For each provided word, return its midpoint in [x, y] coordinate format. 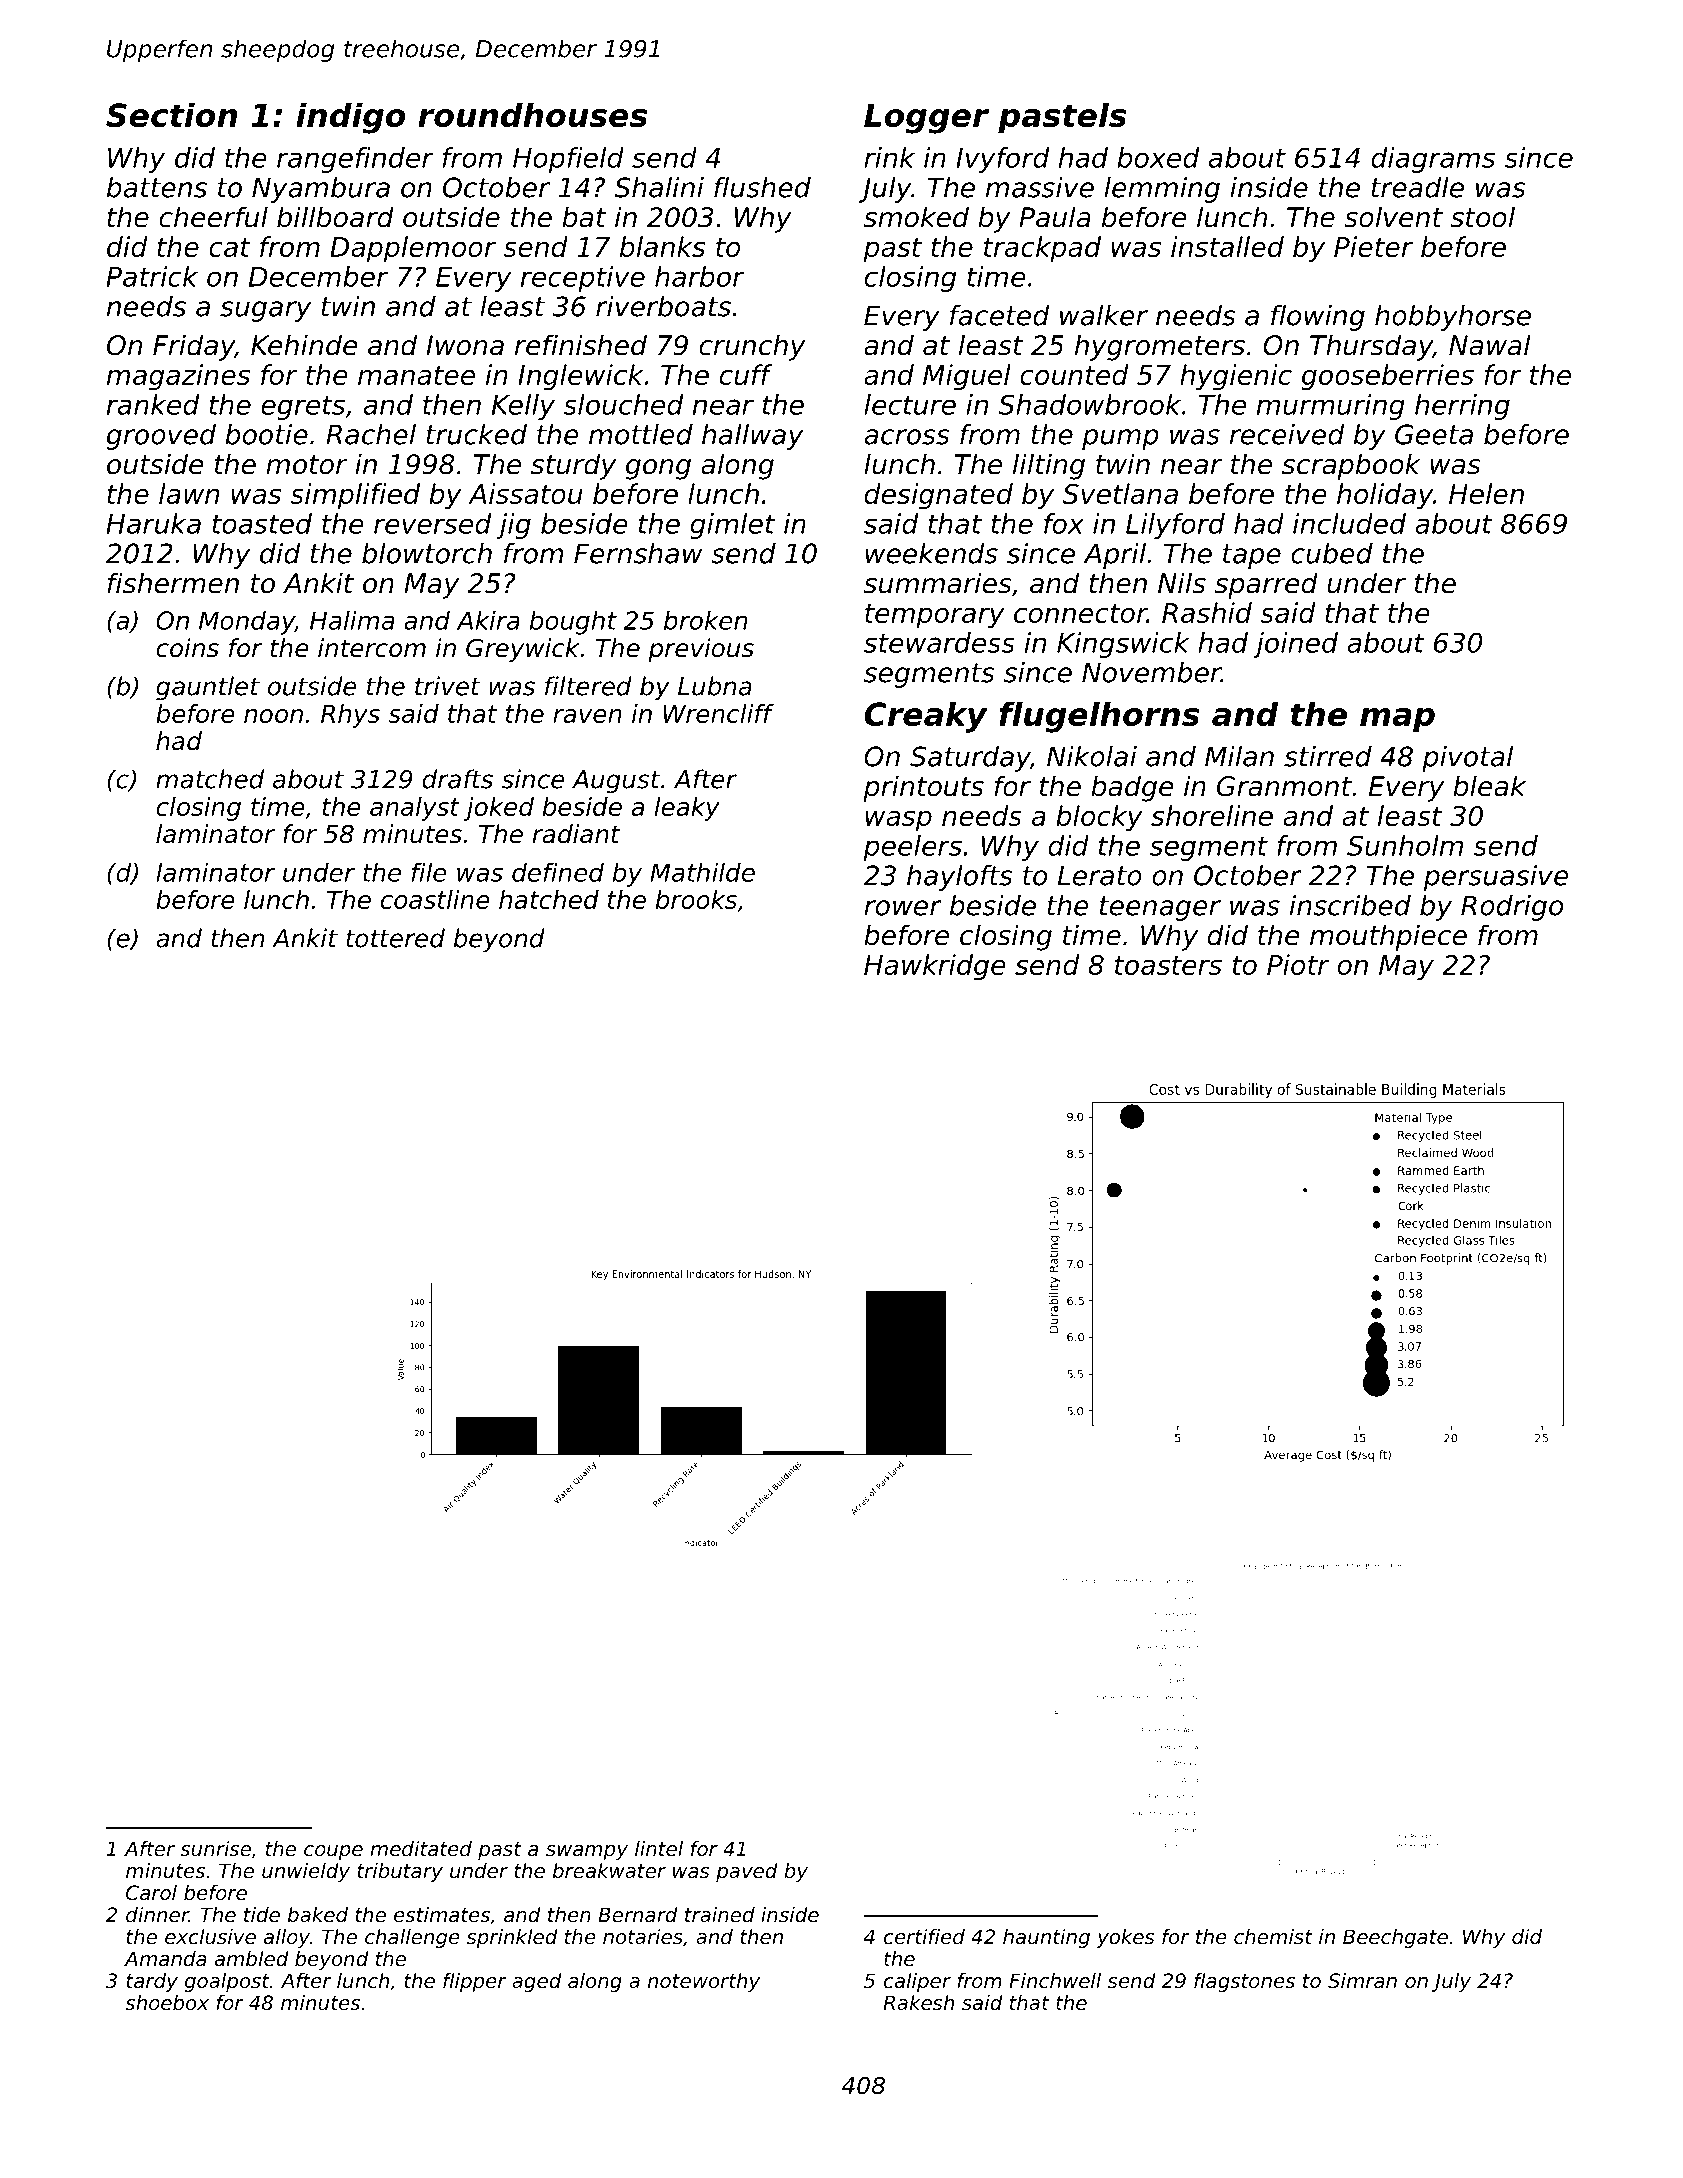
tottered [395, 938]
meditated [421, 1849]
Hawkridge [935, 967]
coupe [333, 1852]
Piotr [1298, 964]
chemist [1273, 1937]
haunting [1046, 1938]
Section [171, 114]
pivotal [1467, 759]
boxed [1158, 157]
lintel [659, 1848]
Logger [926, 118]
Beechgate [1395, 1938]
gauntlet [208, 688]
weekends [932, 553]
